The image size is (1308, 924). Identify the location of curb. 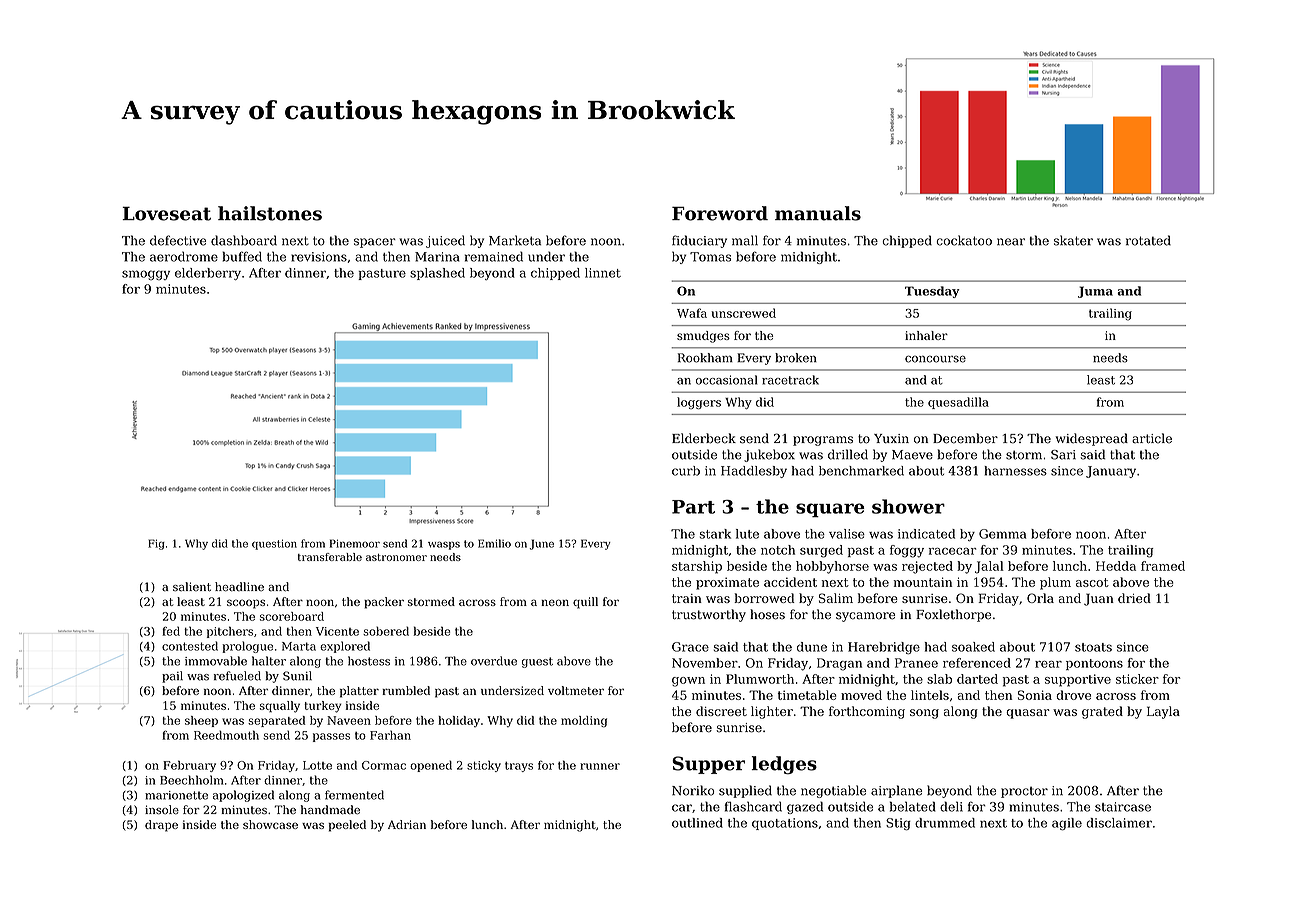
(686, 471).
